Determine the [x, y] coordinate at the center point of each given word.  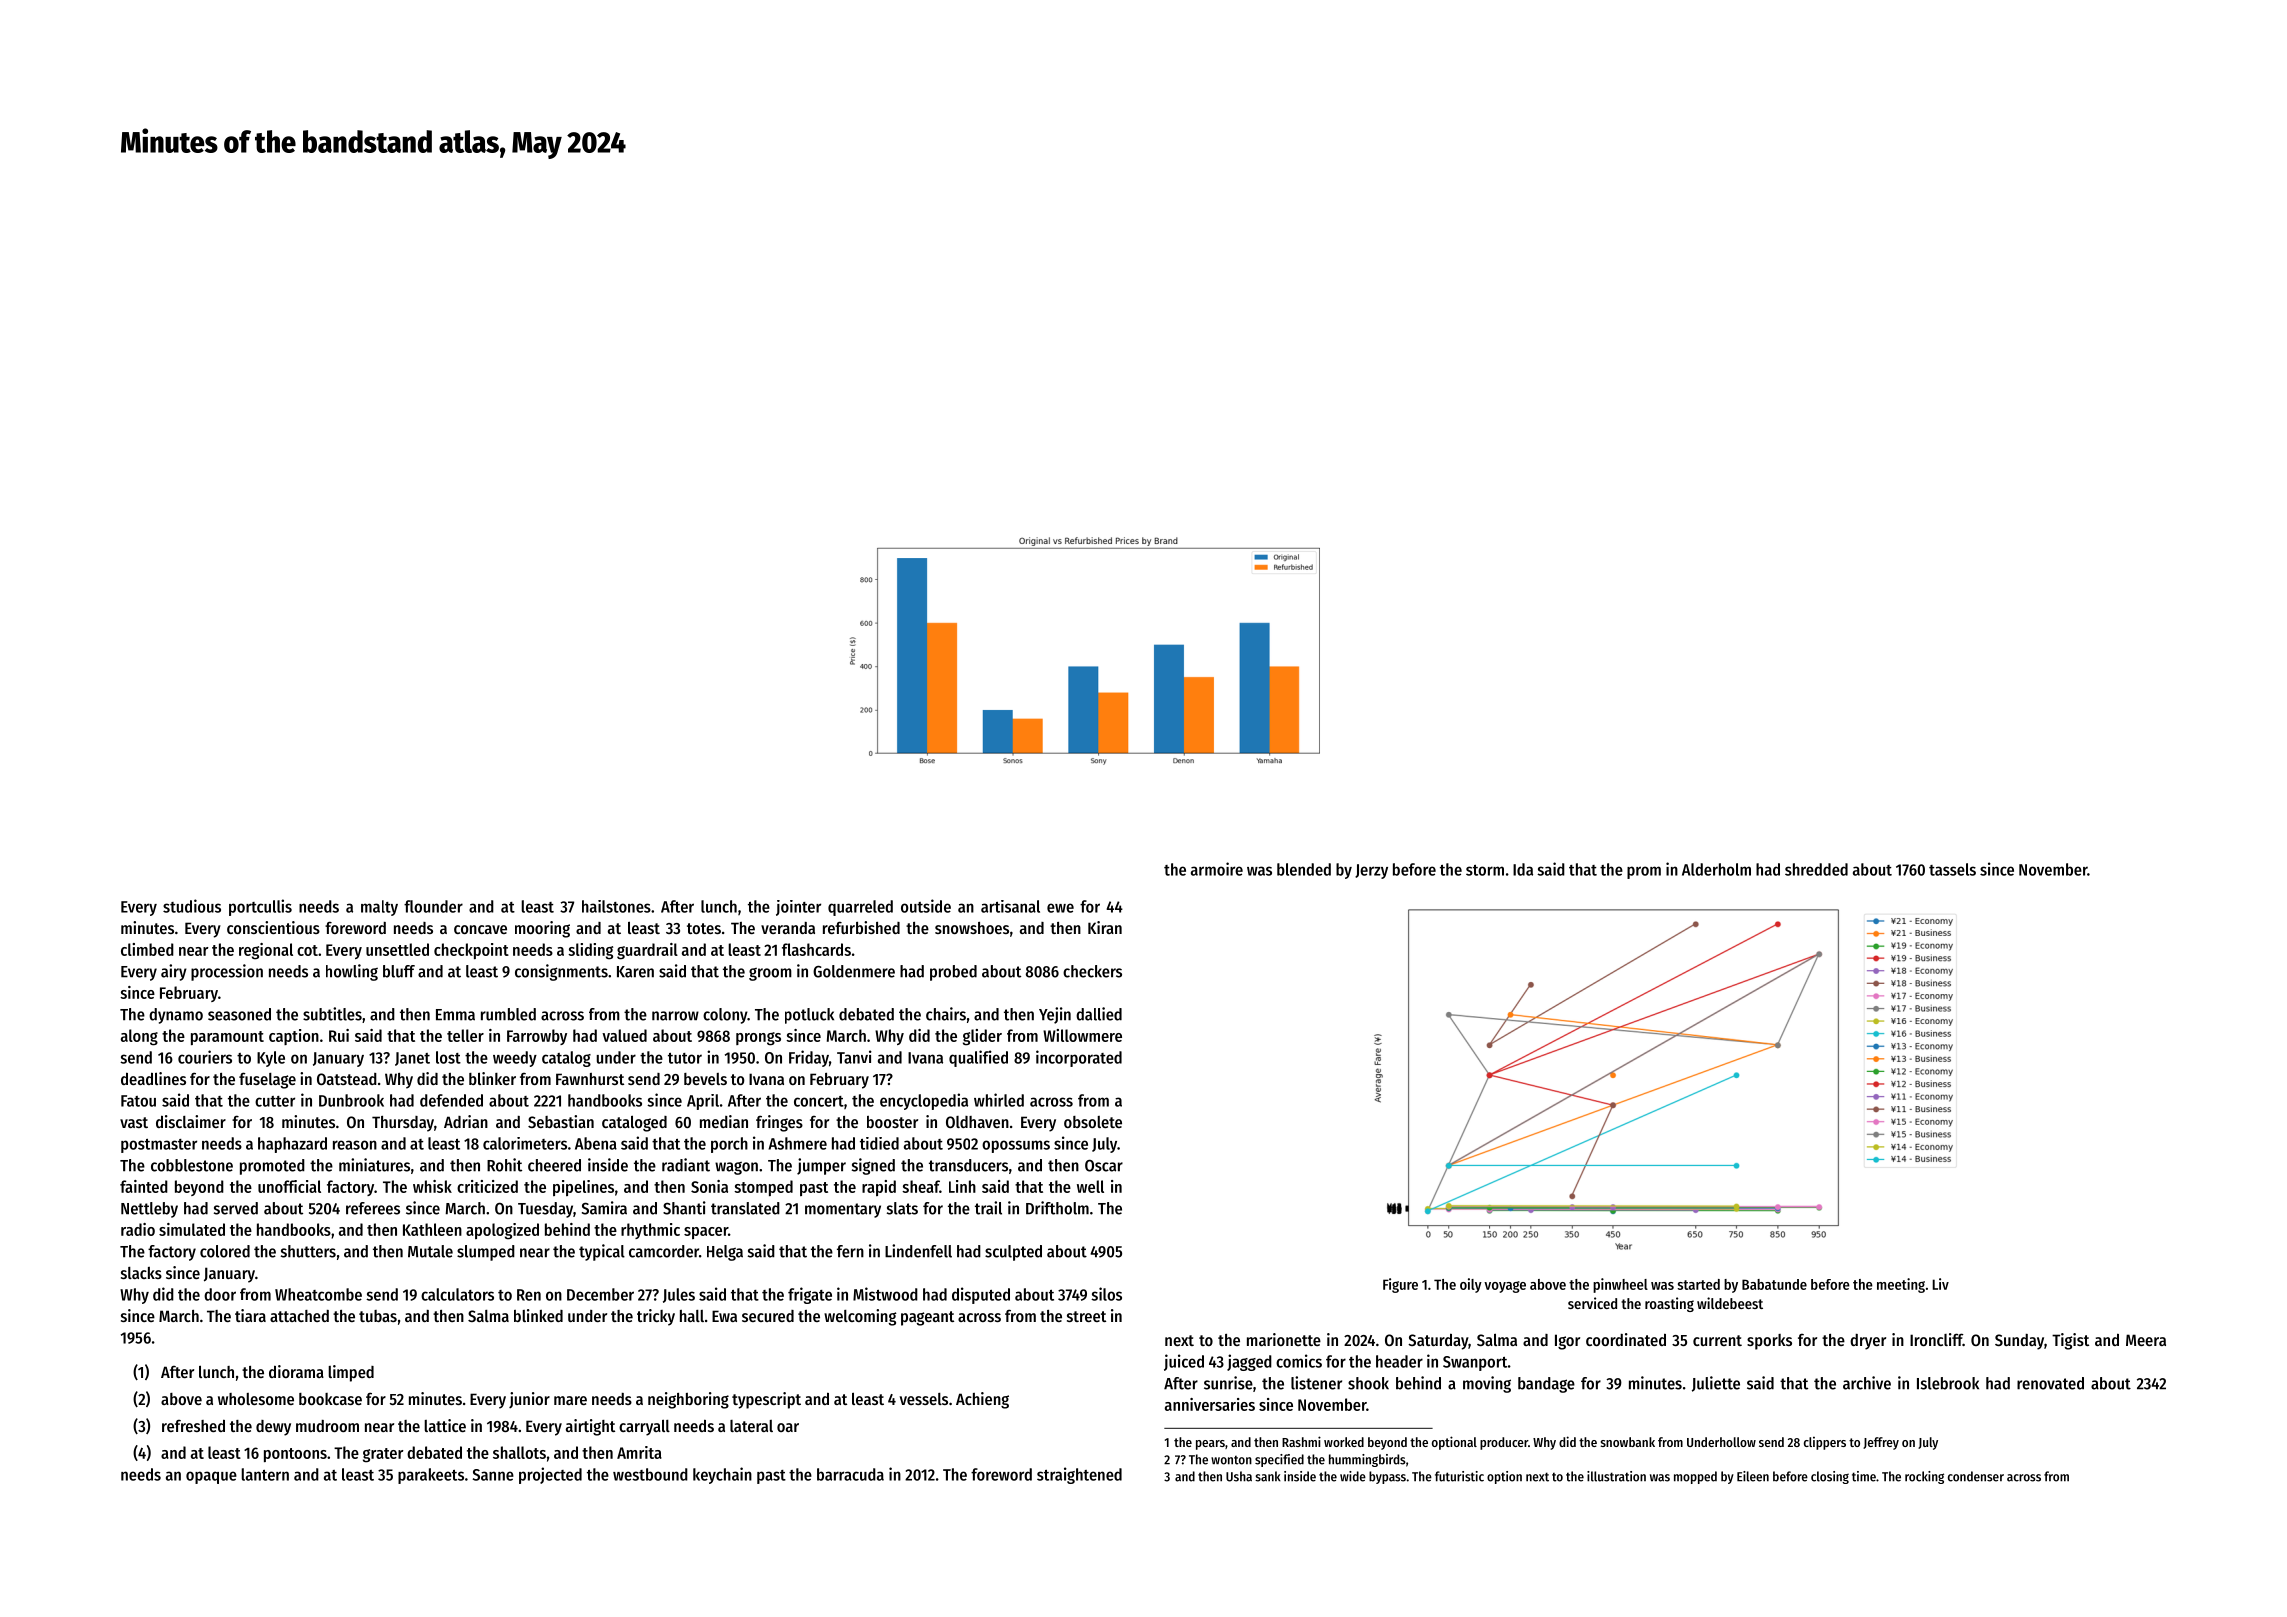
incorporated [1079, 1058]
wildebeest [1730, 1303]
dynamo [176, 1016]
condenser [1976, 1476]
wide [1353, 1476]
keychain [722, 1475]
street [1086, 1316]
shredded [1816, 869]
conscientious [273, 927]
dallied [1099, 1014]
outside [926, 906]
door [220, 1294]
